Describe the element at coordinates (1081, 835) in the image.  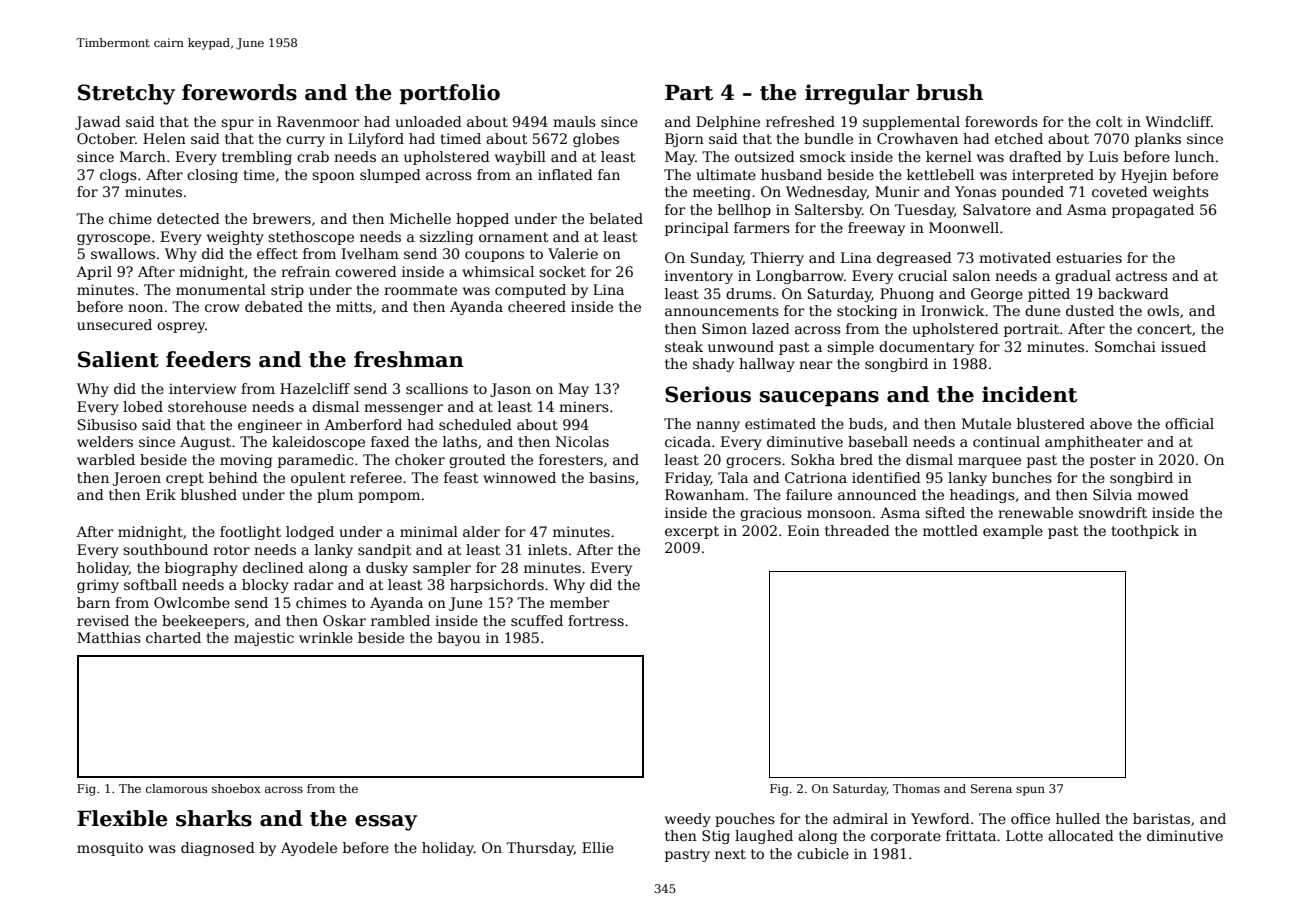
I see `allocated` at that location.
